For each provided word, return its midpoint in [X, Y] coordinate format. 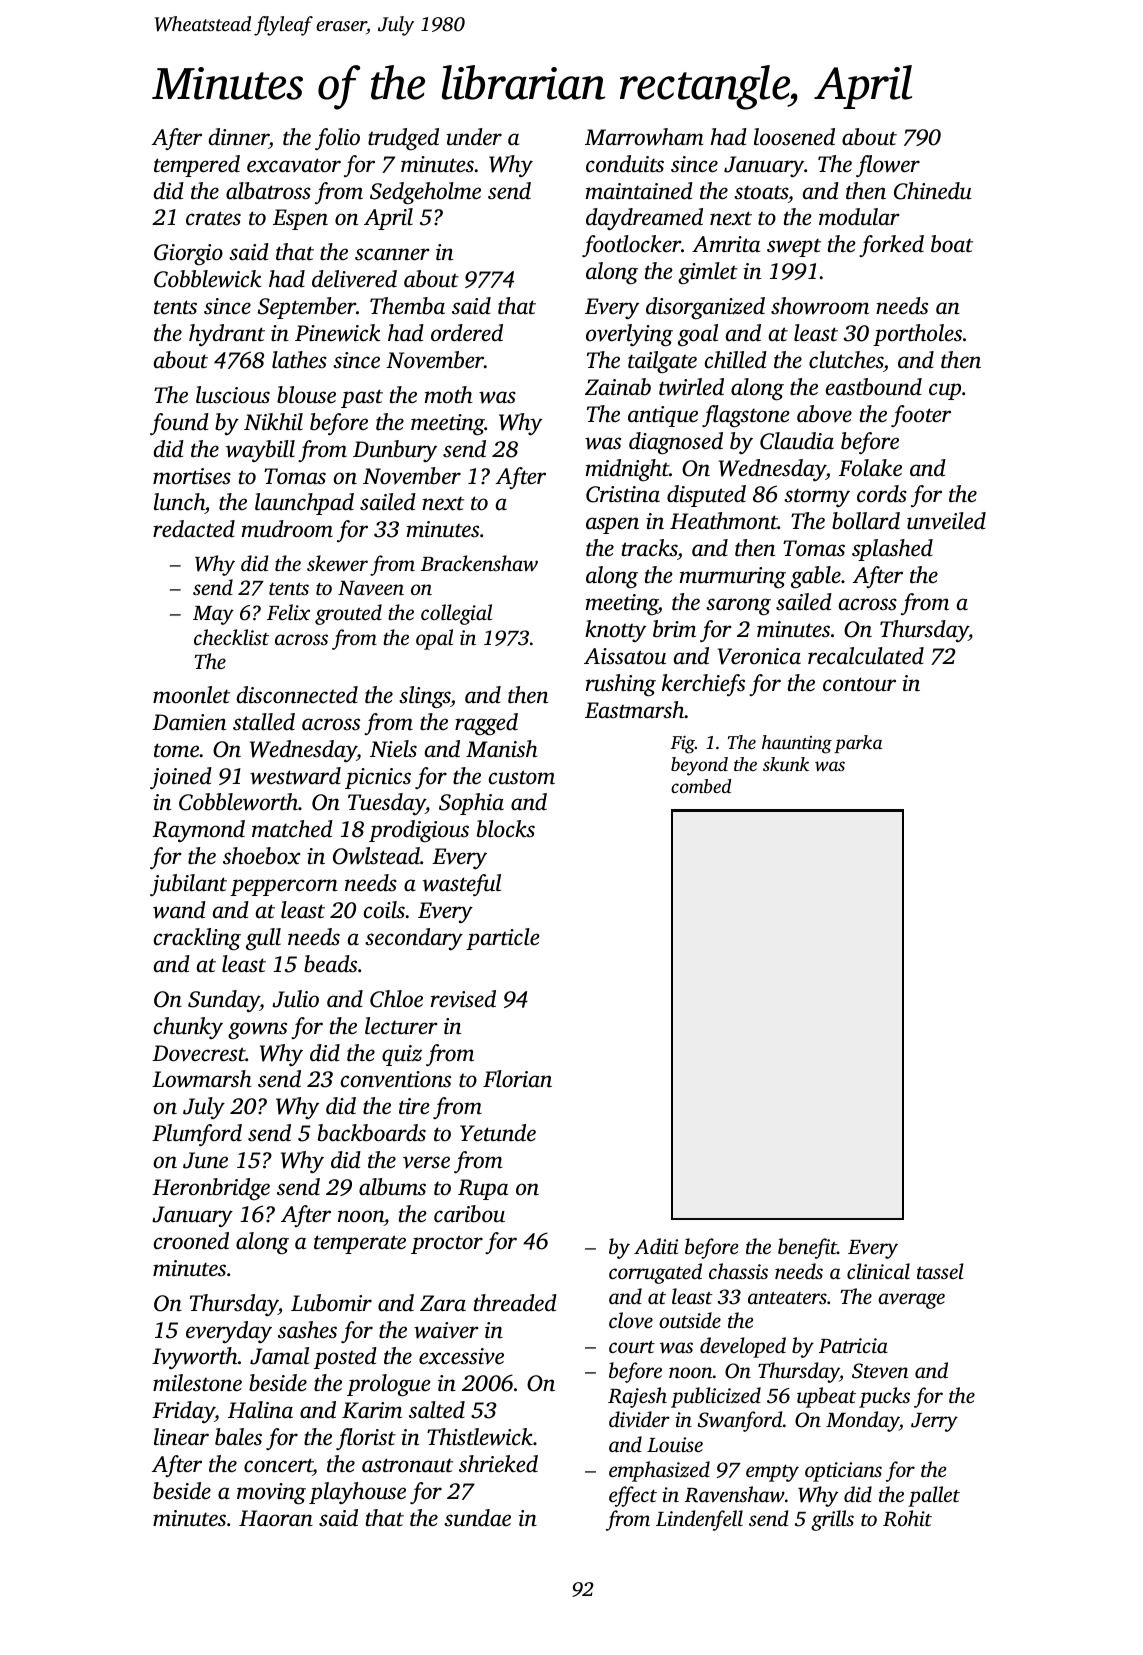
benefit [807, 1248]
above [824, 414]
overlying [629, 335]
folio [337, 139]
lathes [299, 360]
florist [366, 1439]
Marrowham [644, 137]
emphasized [659, 1471]
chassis [738, 1271]
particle [502, 939]
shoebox [262, 856]
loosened [794, 137]
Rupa [483, 1189]
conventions [396, 1079]
